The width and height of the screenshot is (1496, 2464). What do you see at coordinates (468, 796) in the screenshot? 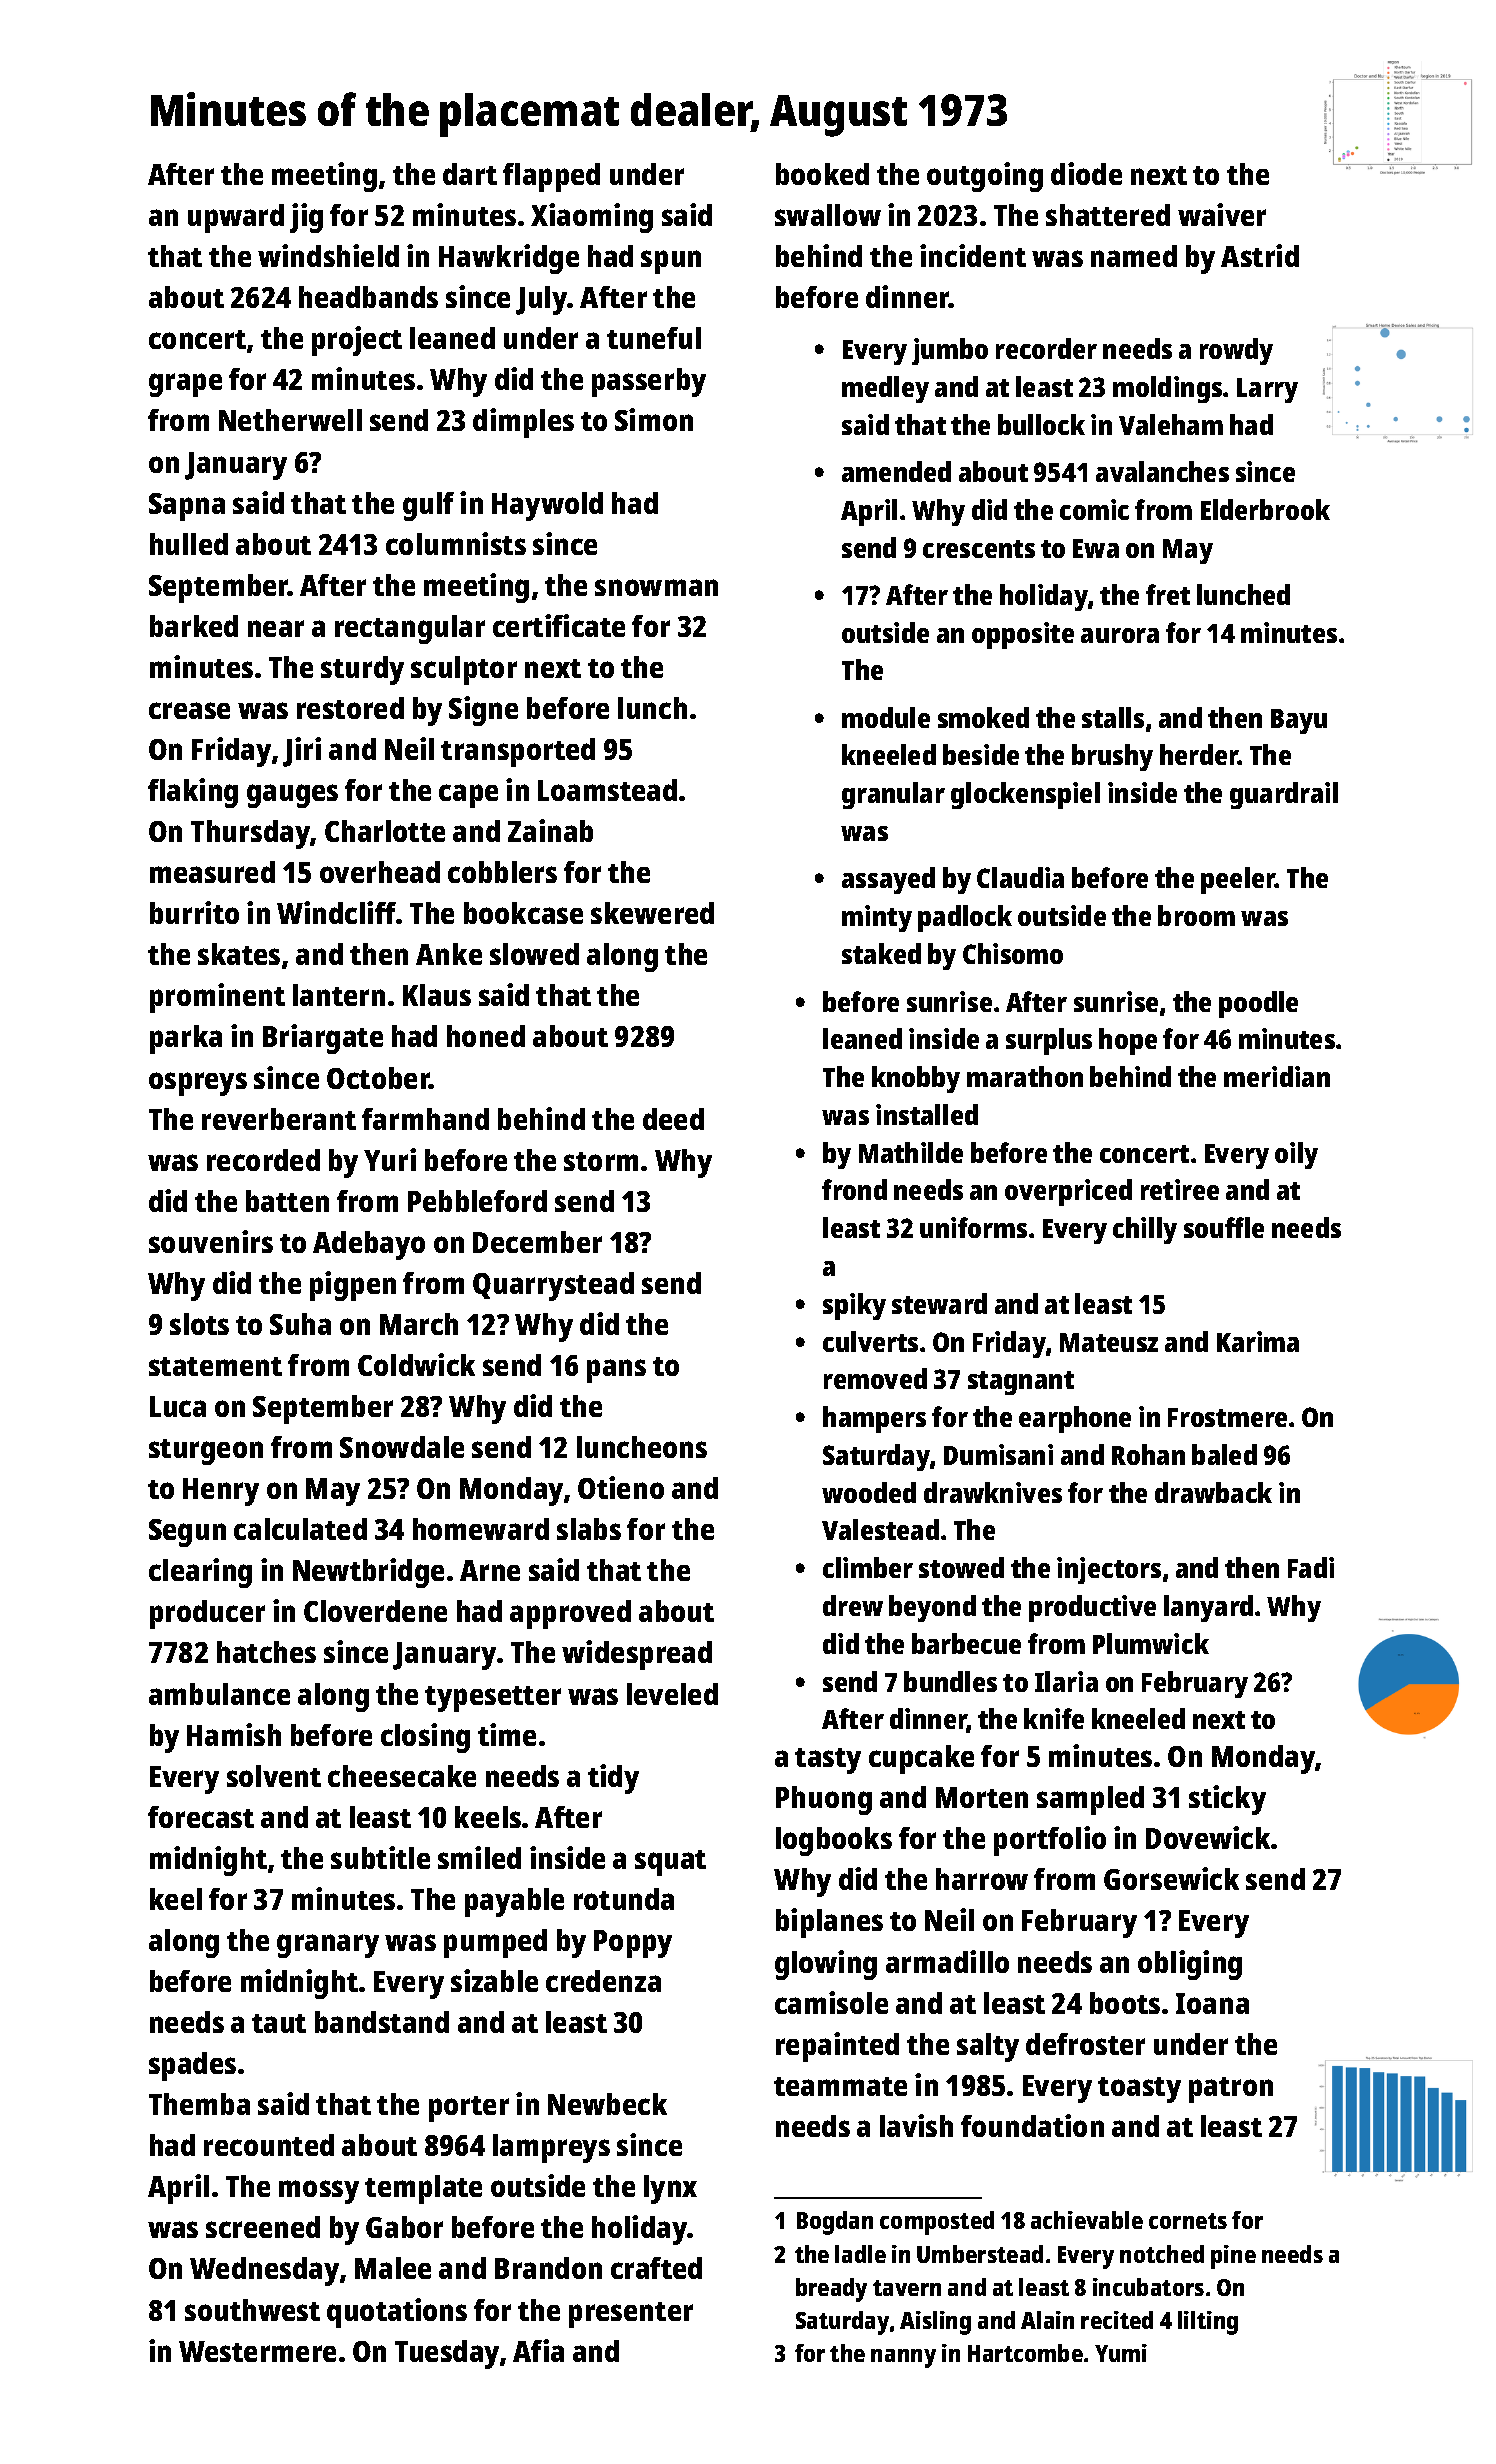
I see `cape` at bounding box center [468, 796].
